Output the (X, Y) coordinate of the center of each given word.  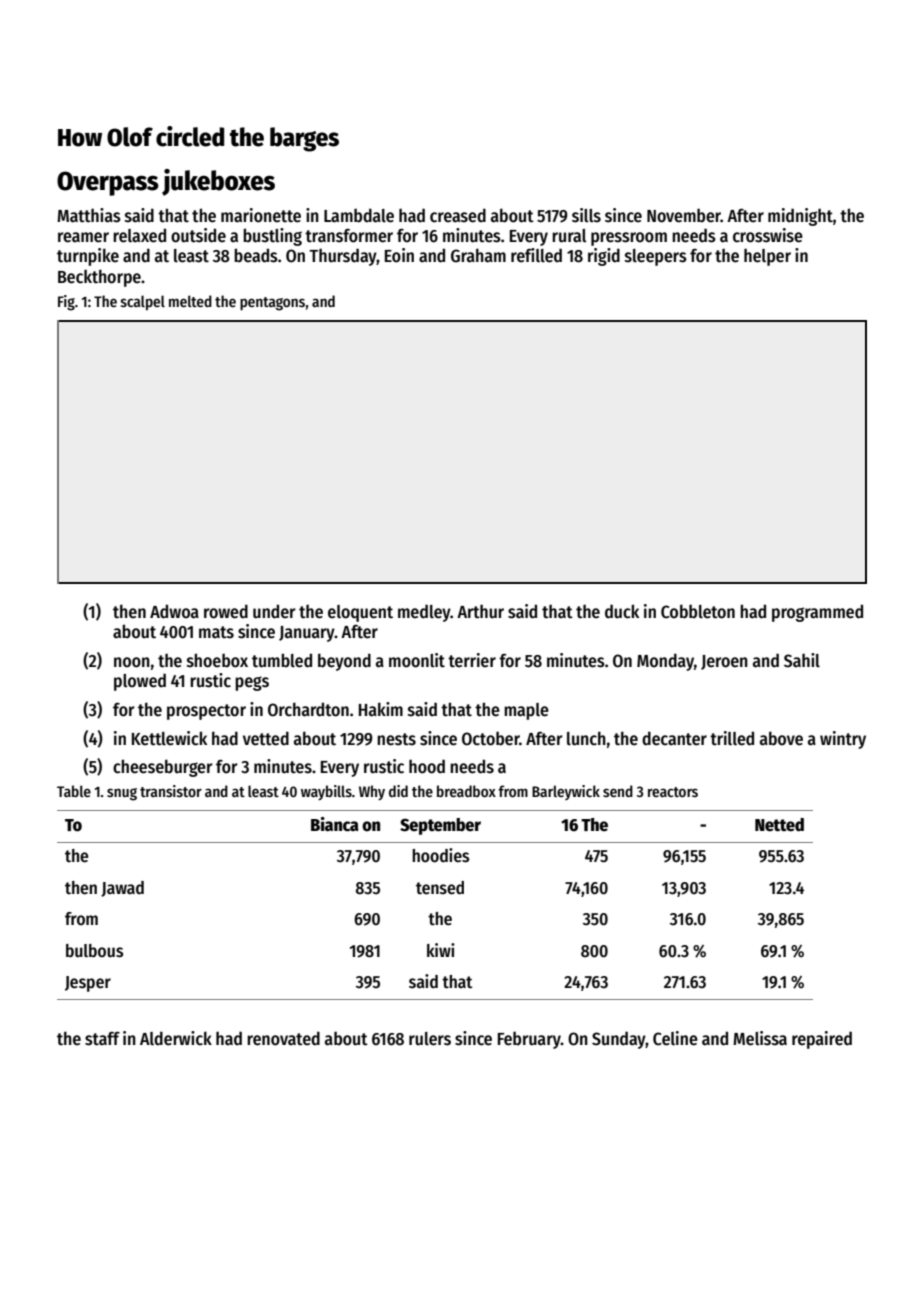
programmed (817, 613)
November (684, 215)
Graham (478, 255)
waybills (326, 792)
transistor (171, 791)
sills (586, 215)
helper (767, 257)
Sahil (802, 660)
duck (622, 611)
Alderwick (176, 1038)
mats (216, 632)
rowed (226, 611)
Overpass (108, 183)
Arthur (480, 612)
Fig (66, 303)
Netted (779, 825)
